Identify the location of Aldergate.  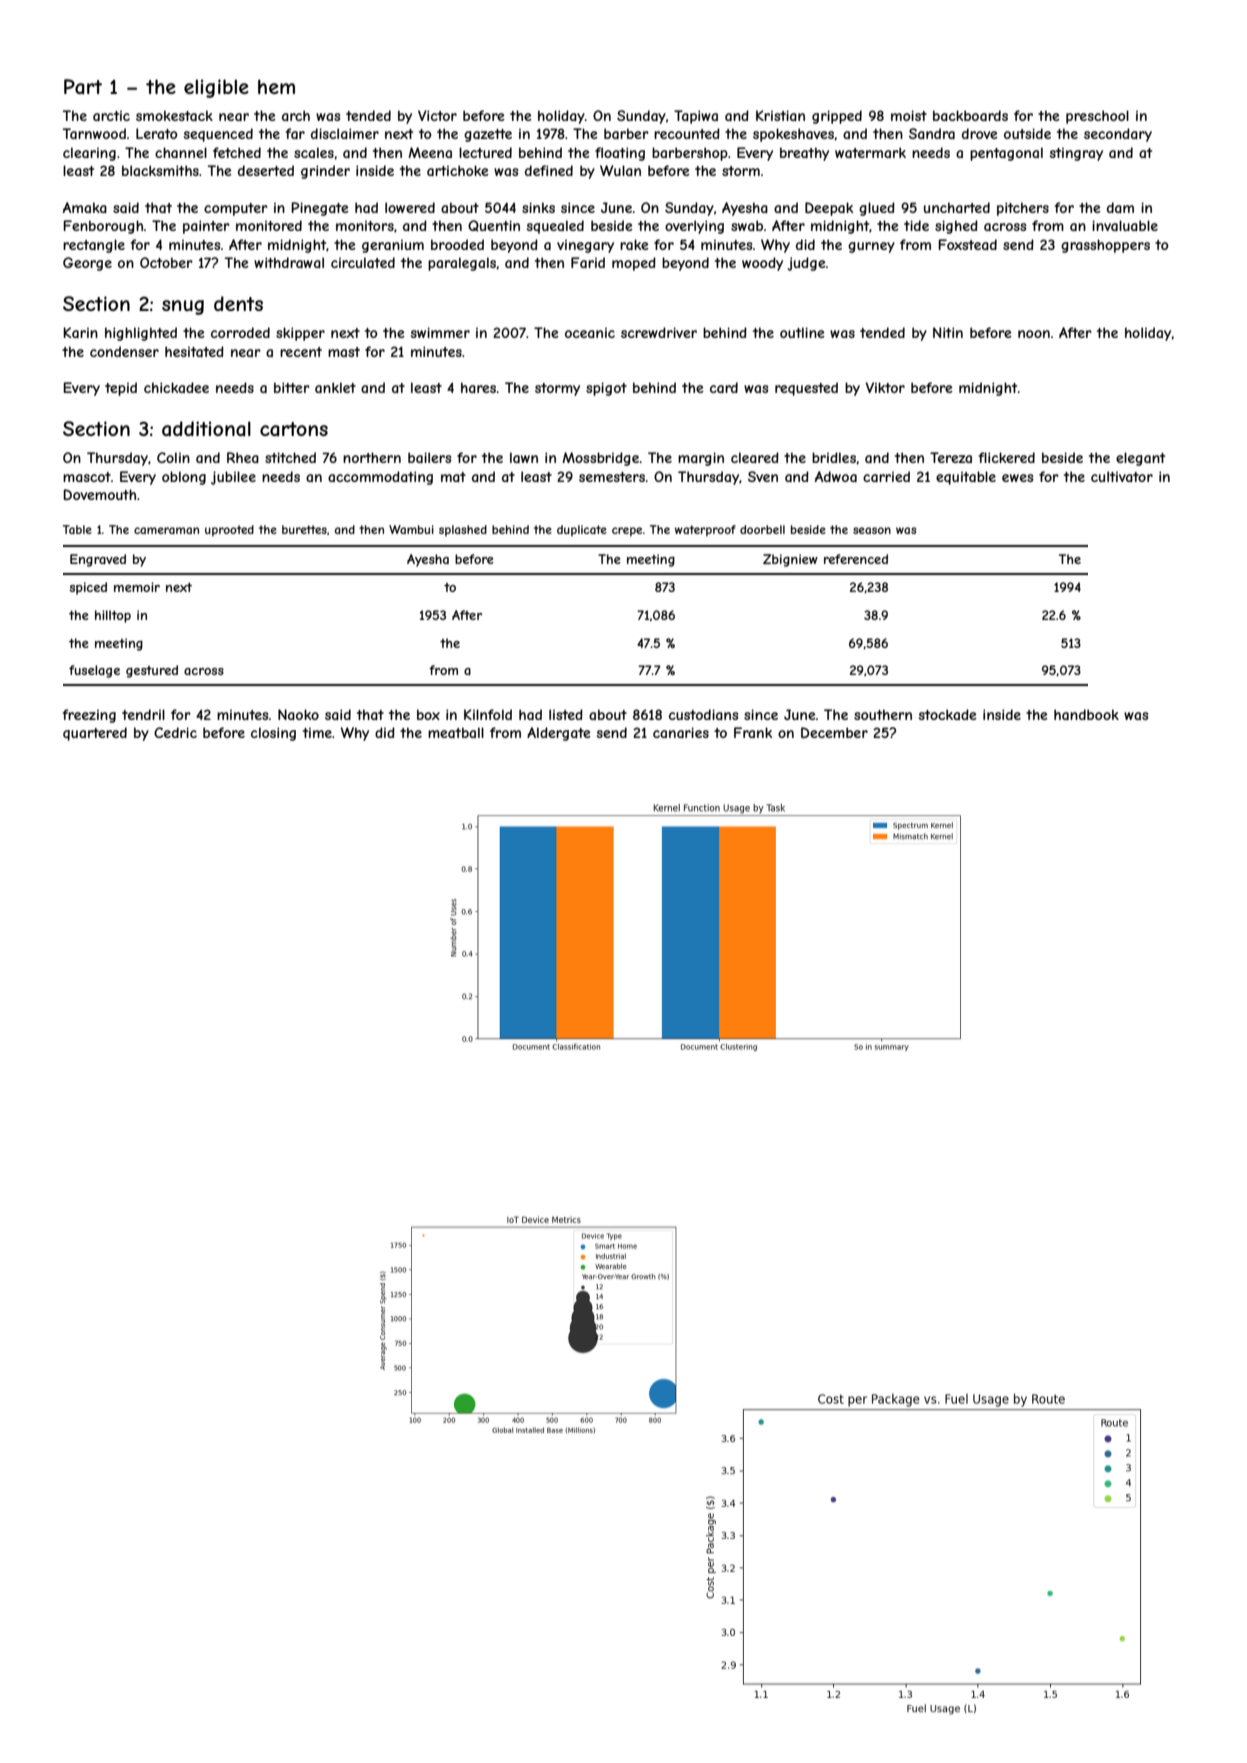
(559, 734).
